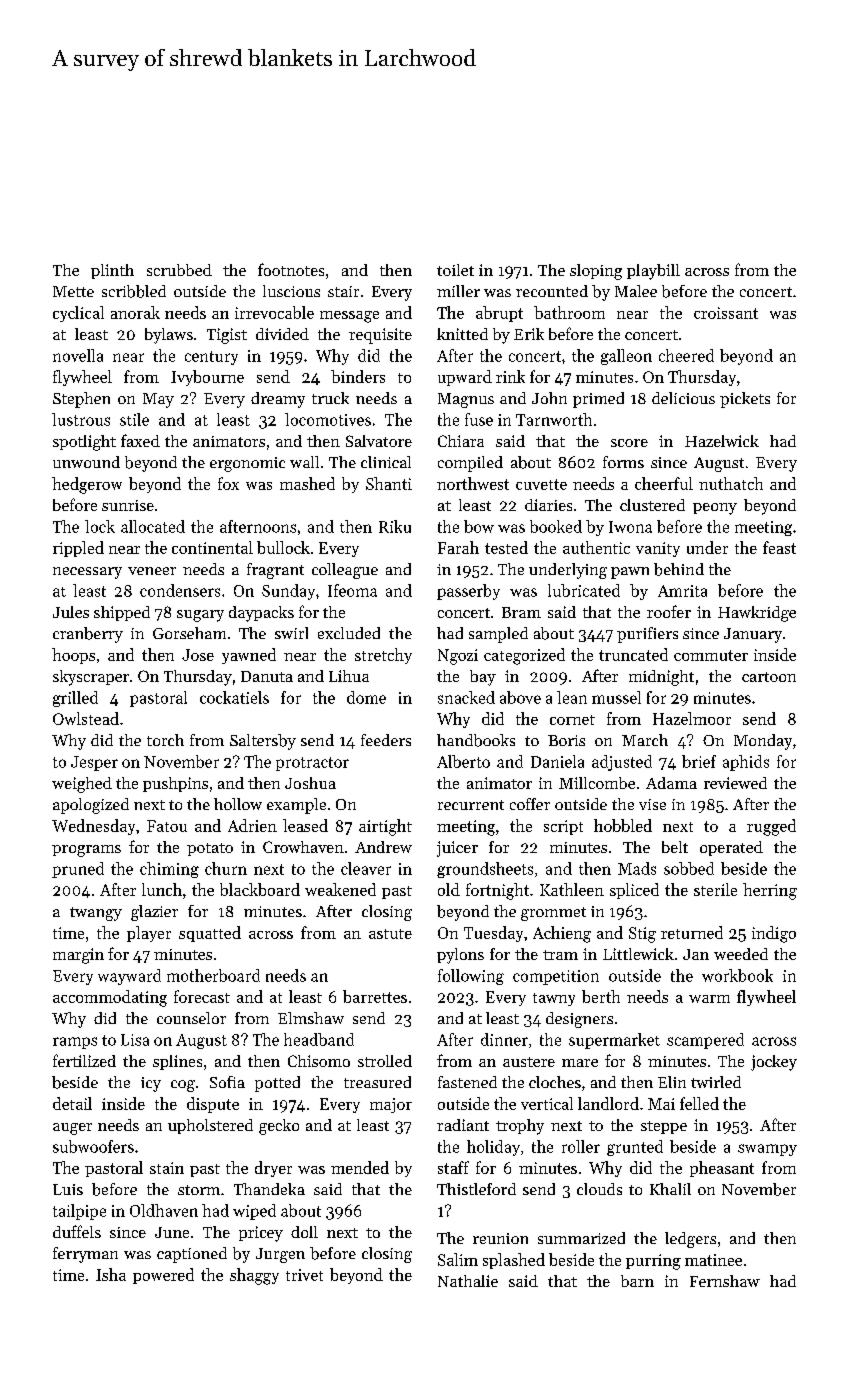 This page has height=1400, width=849. I want to click on Malee, so click(636, 291).
